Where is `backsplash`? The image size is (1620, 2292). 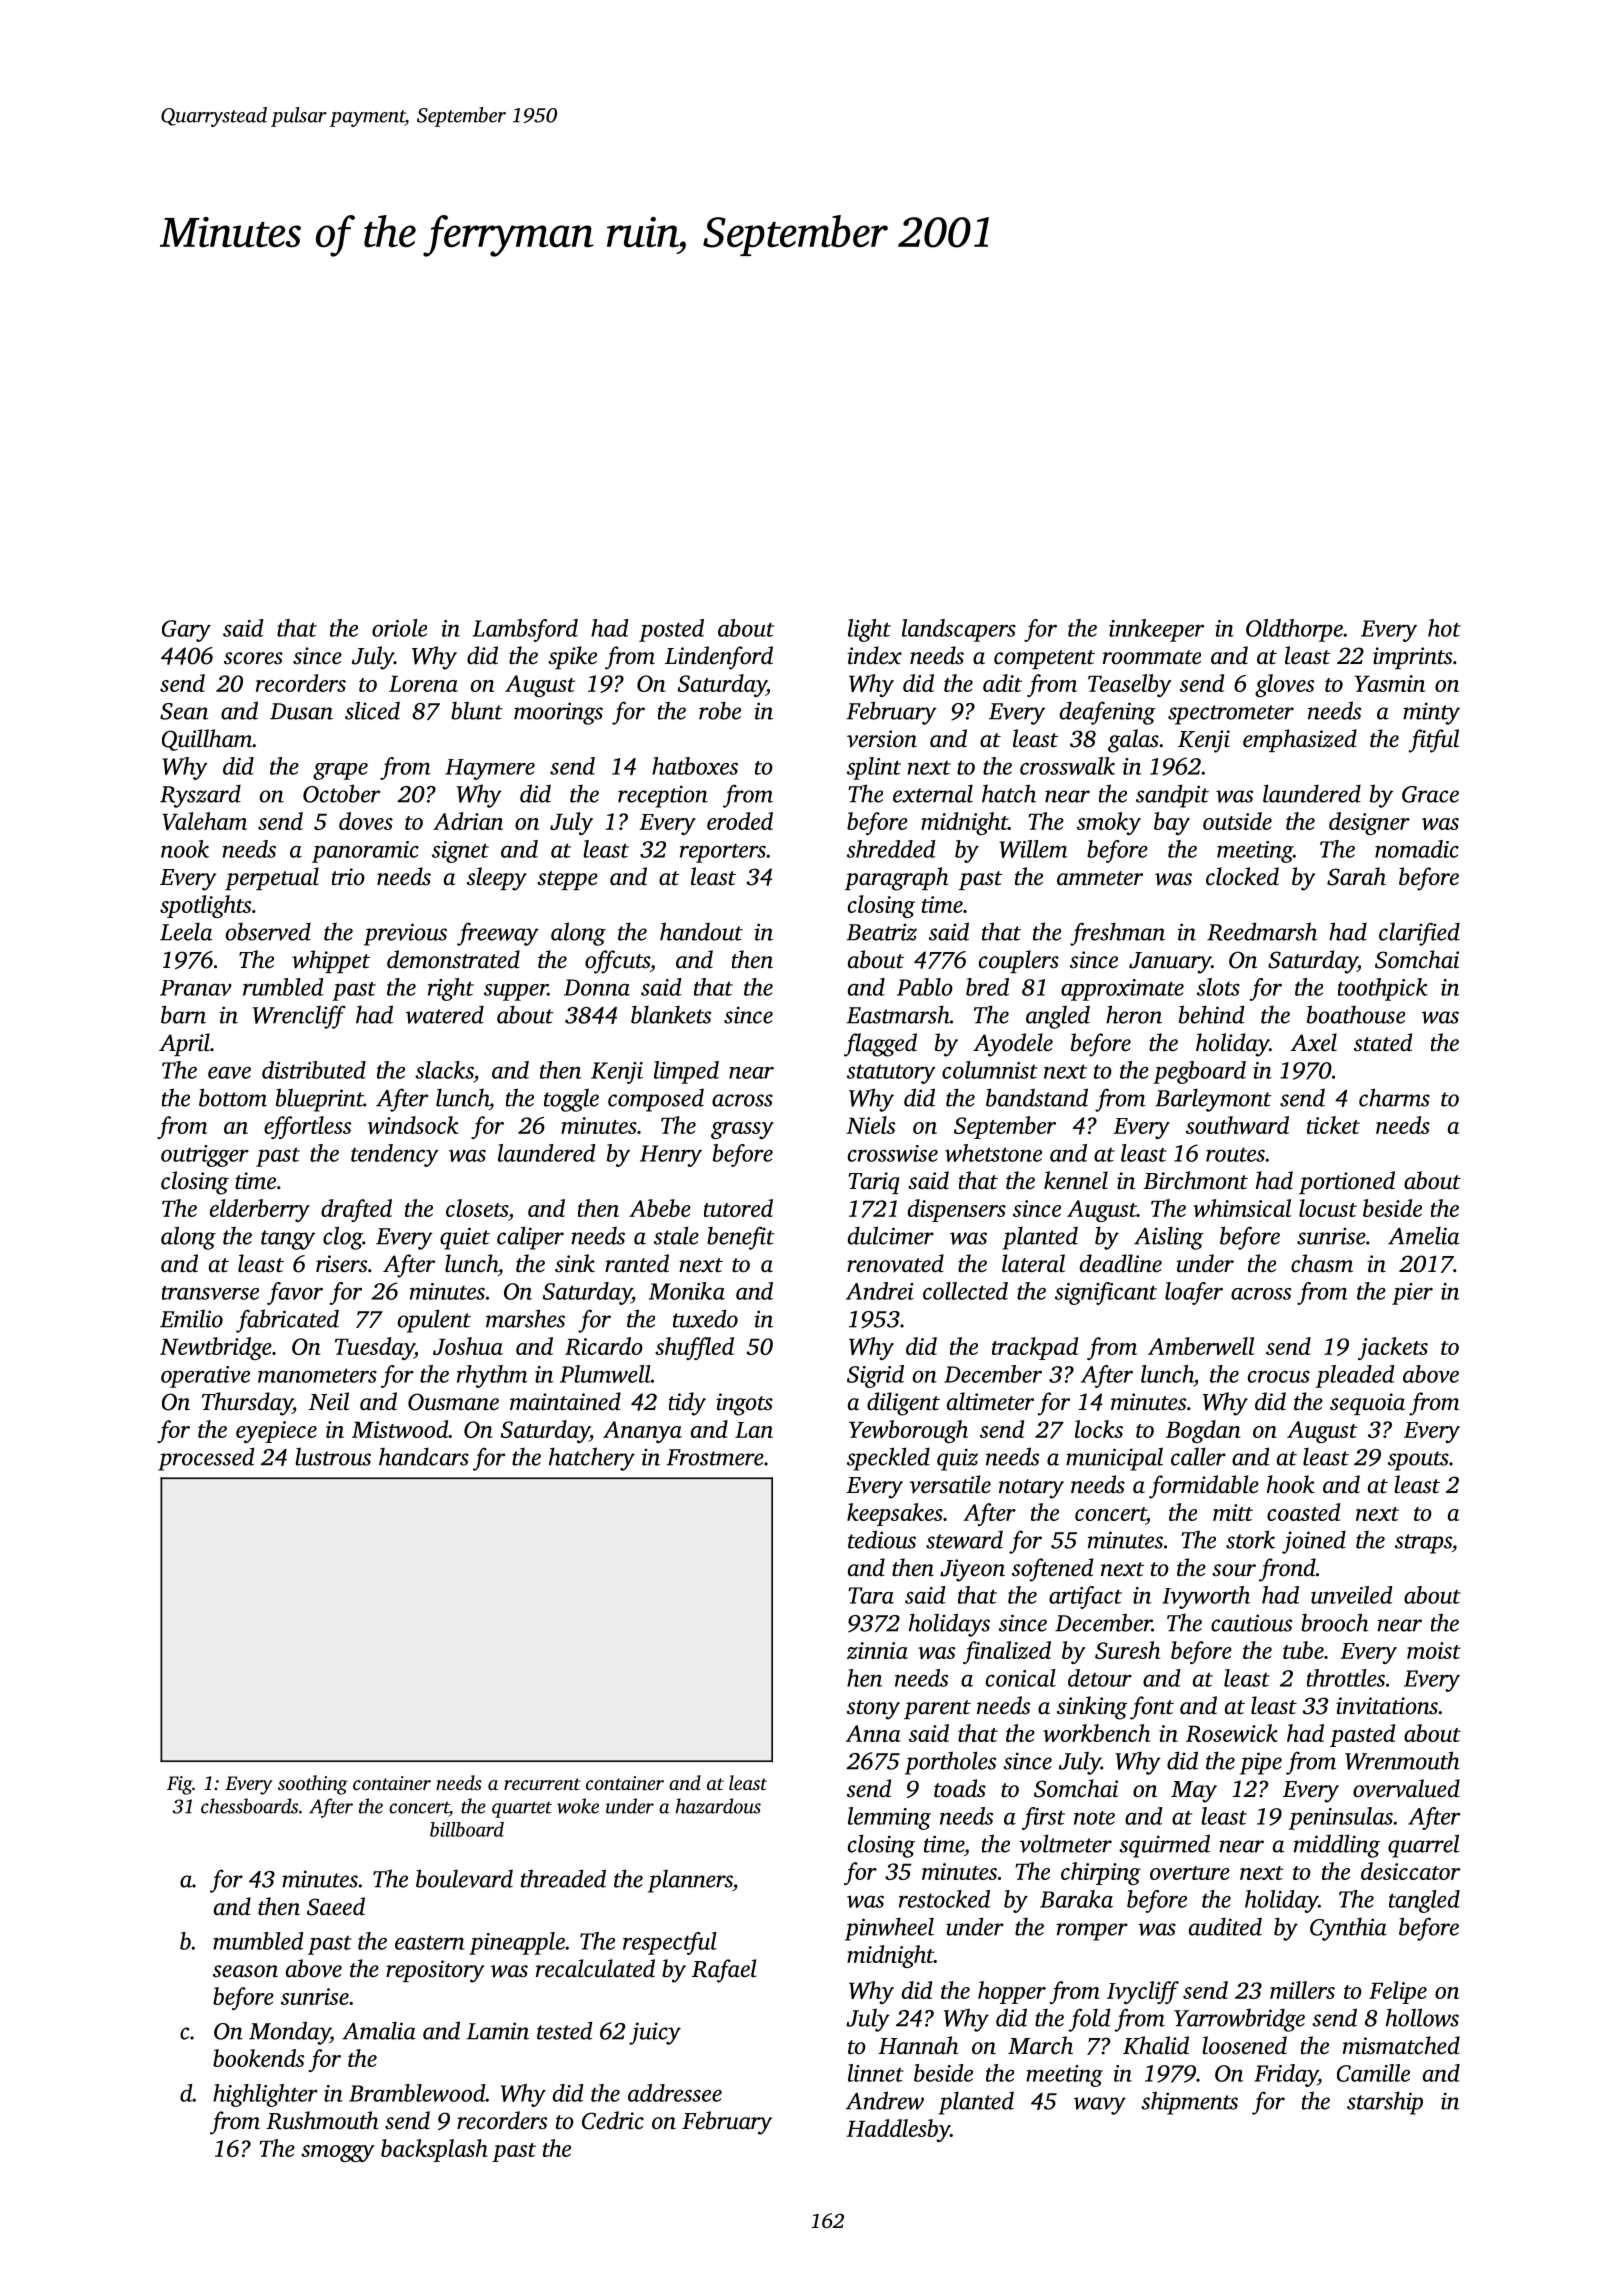 backsplash is located at coordinates (434, 2150).
